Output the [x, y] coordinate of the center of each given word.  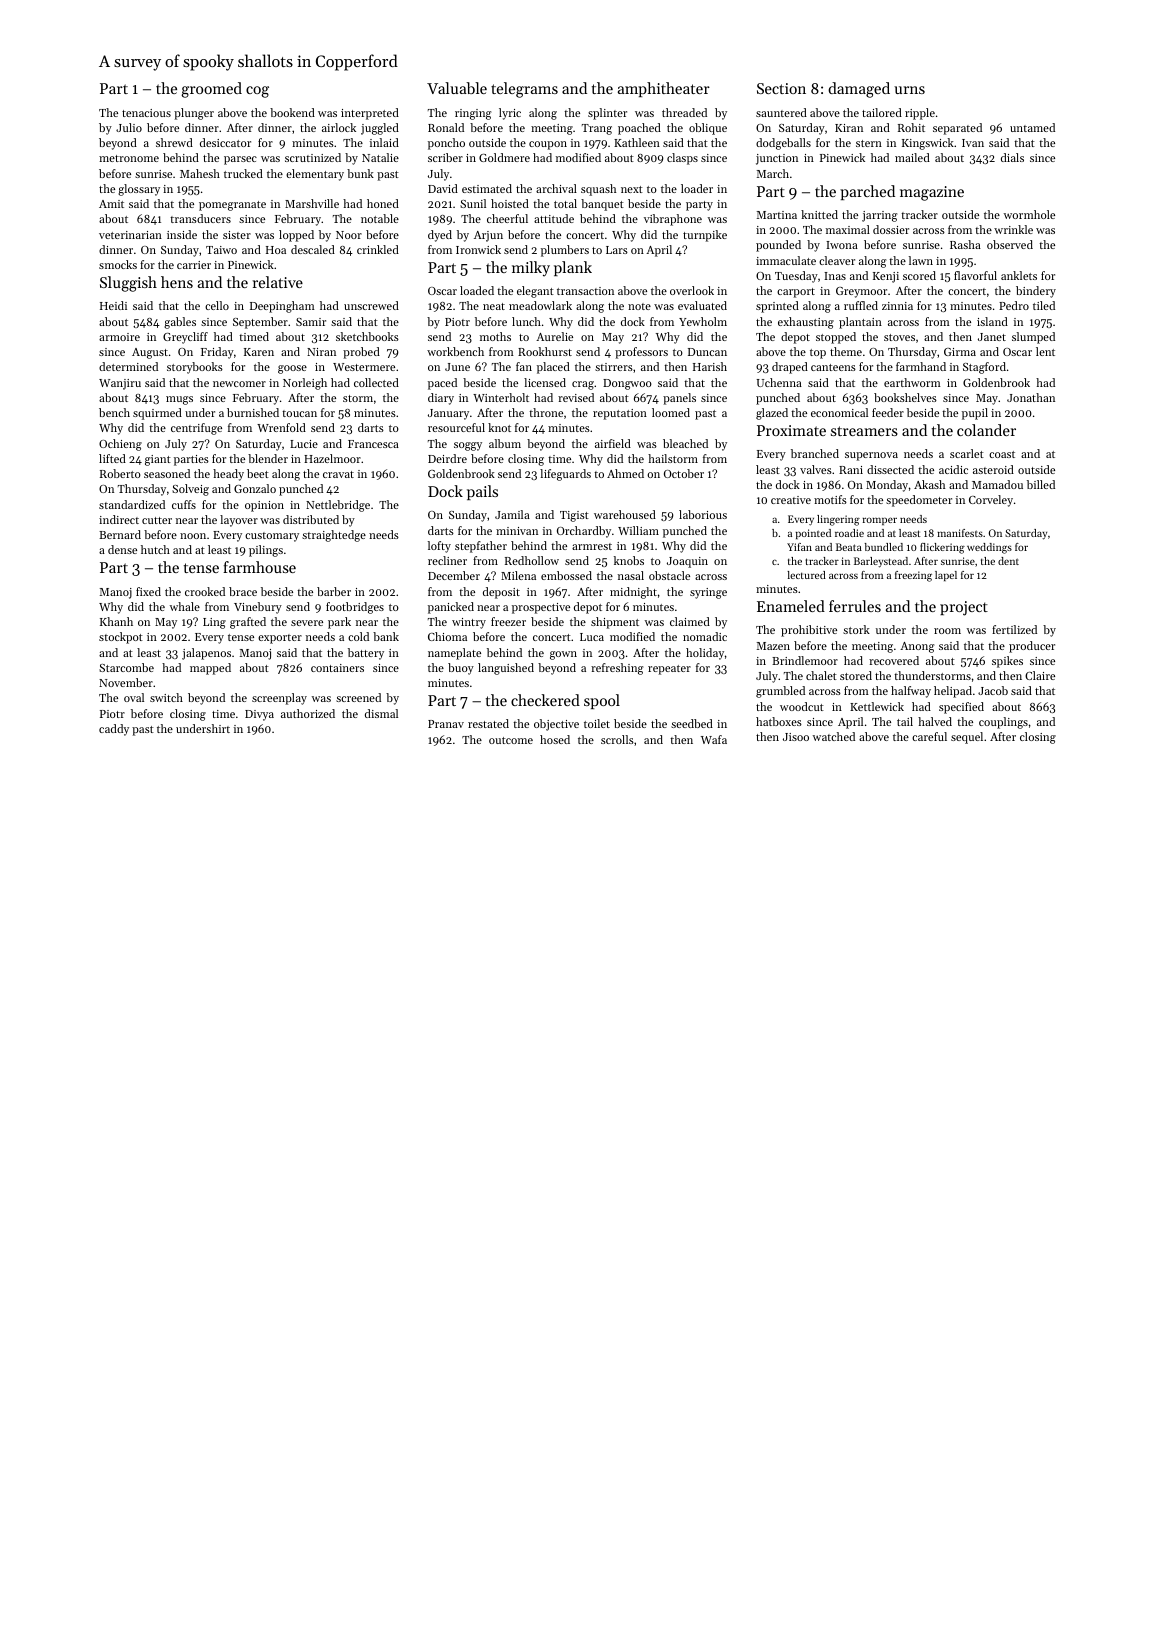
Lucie [304, 444]
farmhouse [259, 567]
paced [442, 384]
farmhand [921, 366]
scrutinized [313, 157]
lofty [439, 547]
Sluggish [128, 284]
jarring [879, 216]
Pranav [446, 724]
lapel [946, 576]
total [565, 203]
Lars [617, 250]
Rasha [965, 244]
